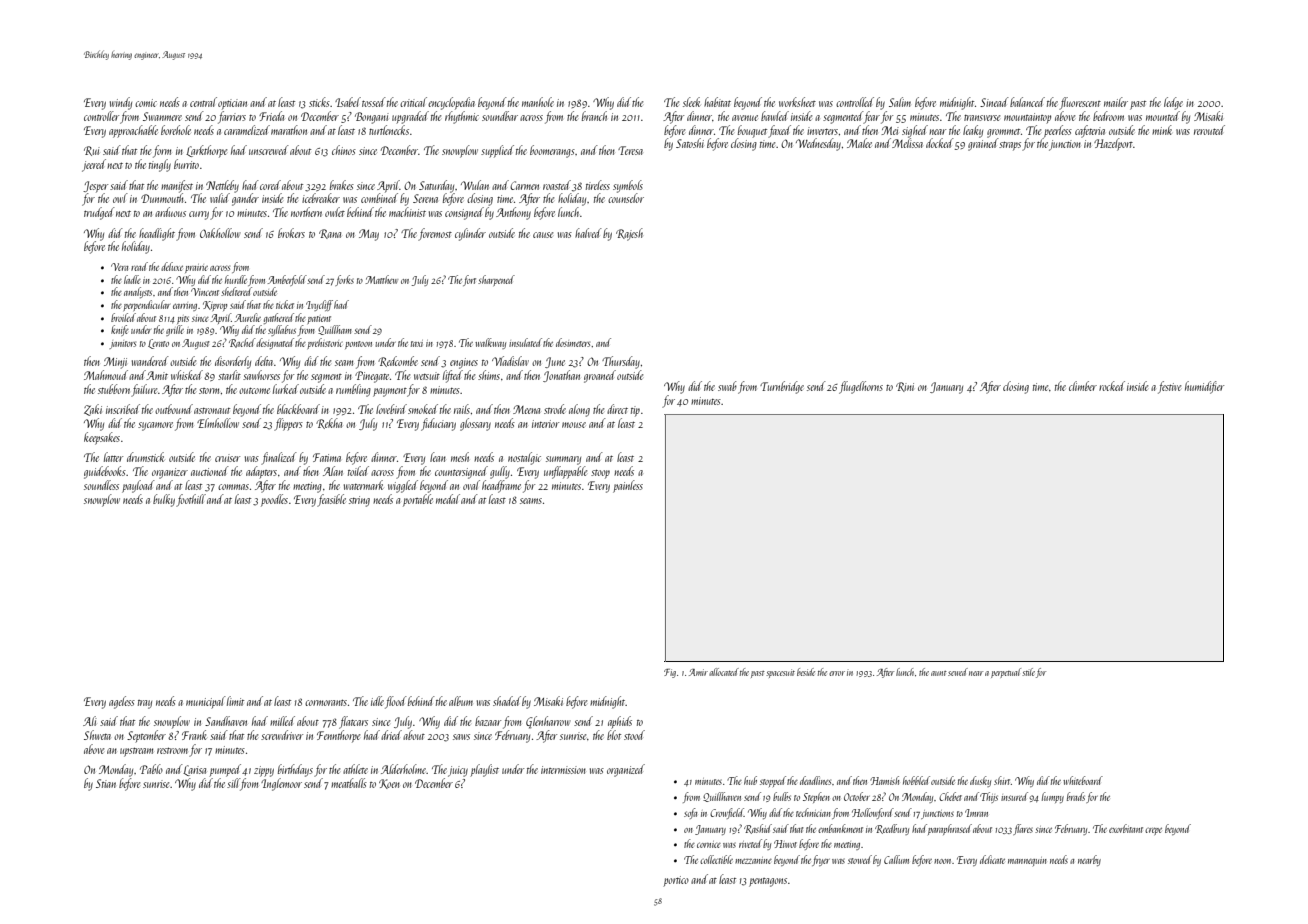 This screenshot has width=1308, height=924. I want to click on jeered, so click(94, 165).
